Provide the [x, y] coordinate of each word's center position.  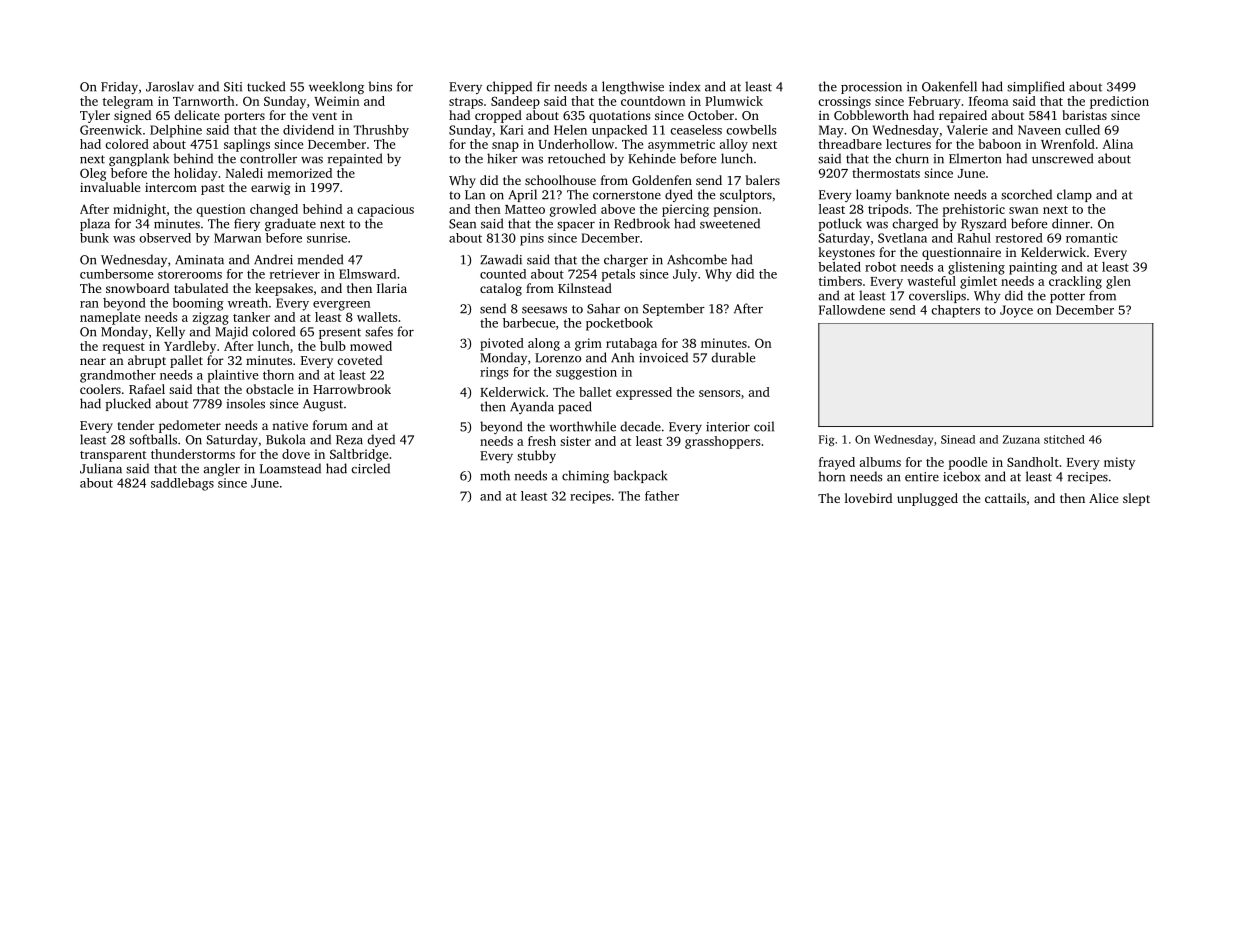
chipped [509, 87]
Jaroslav [170, 86]
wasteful [931, 281]
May [831, 131]
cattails [1005, 498]
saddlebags [182, 484]
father [662, 496]
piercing [685, 210]
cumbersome [116, 274]
